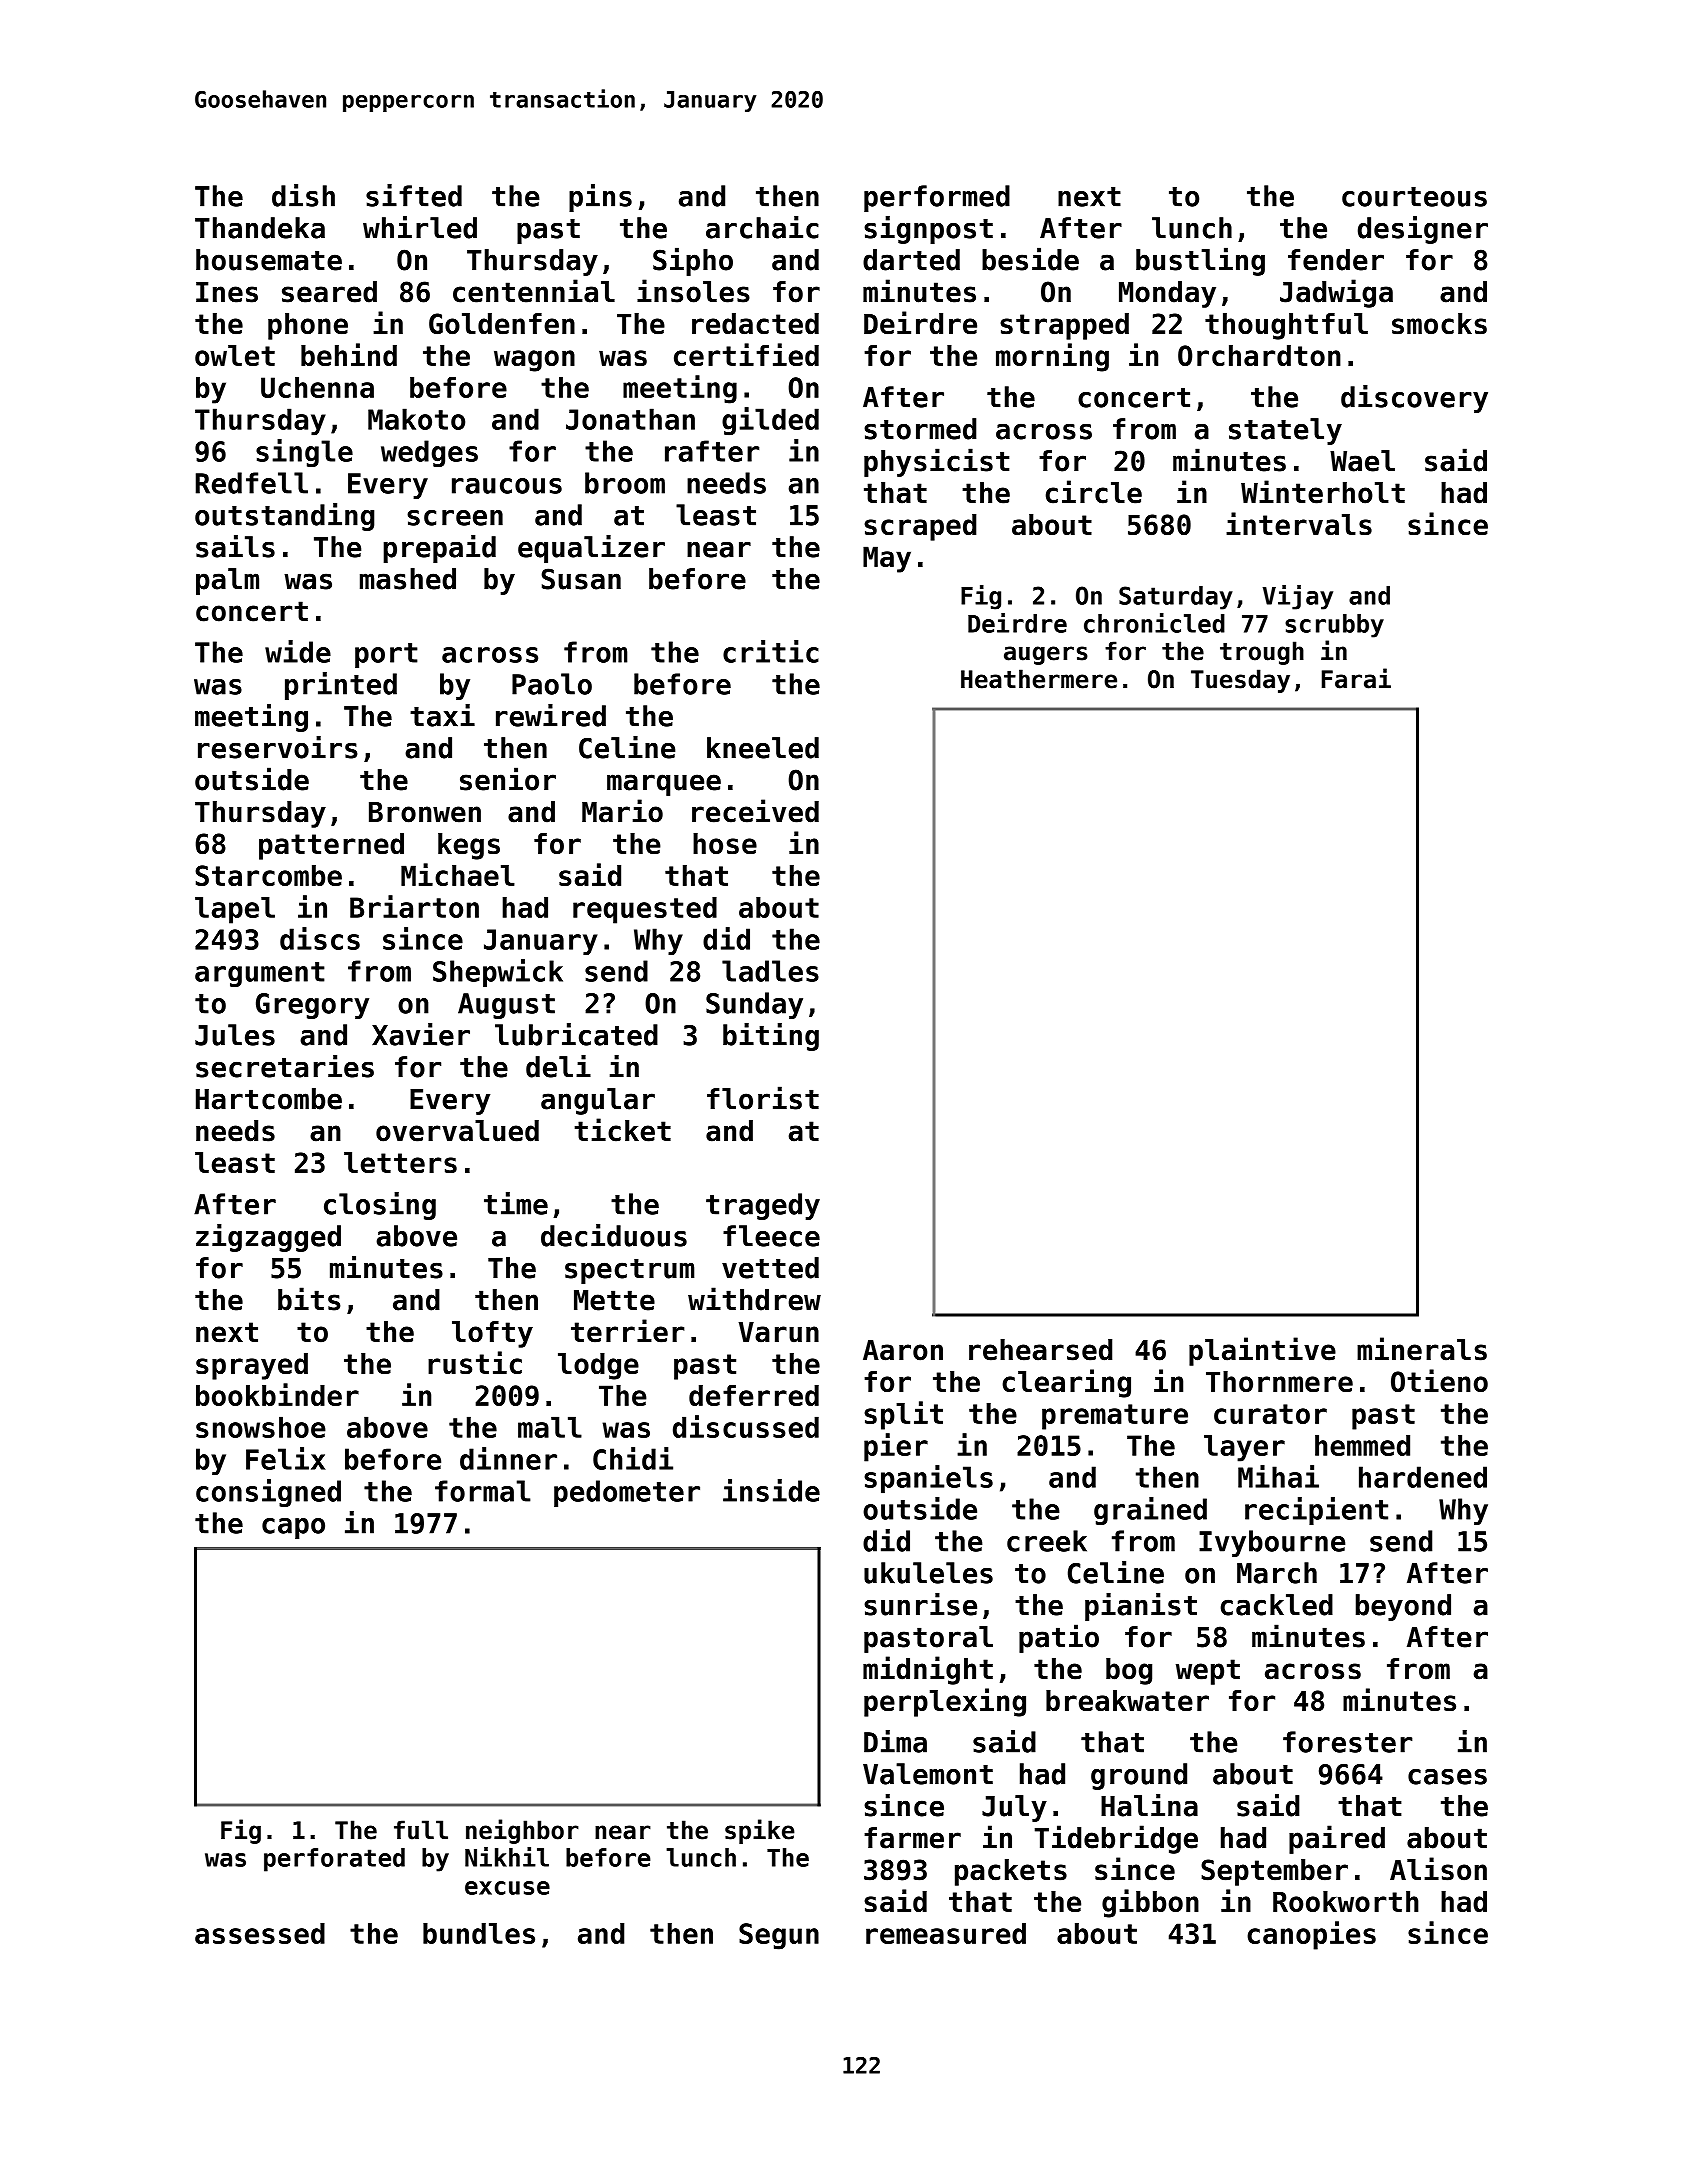 This document has width=1683, height=2178. Describe the element at coordinates (421, 1034) in the document. I see `Xavier` at that location.
